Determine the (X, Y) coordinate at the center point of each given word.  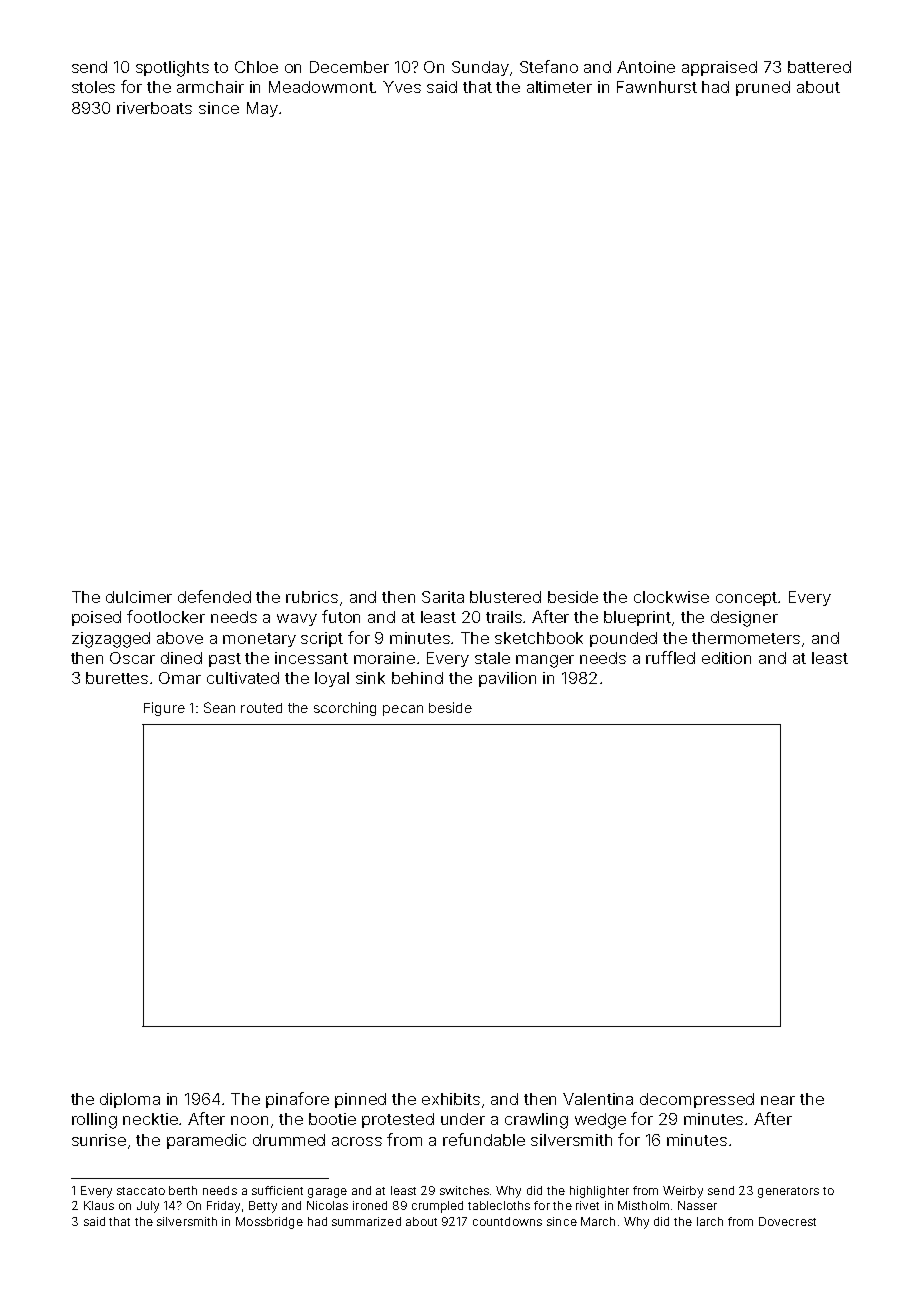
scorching (345, 709)
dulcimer (139, 597)
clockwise (671, 597)
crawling (536, 1121)
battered (819, 67)
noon (249, 1120)
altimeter (559, 87)
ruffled (670, 657)
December (349, 67)
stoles (93, 87)
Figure (164, 709)
